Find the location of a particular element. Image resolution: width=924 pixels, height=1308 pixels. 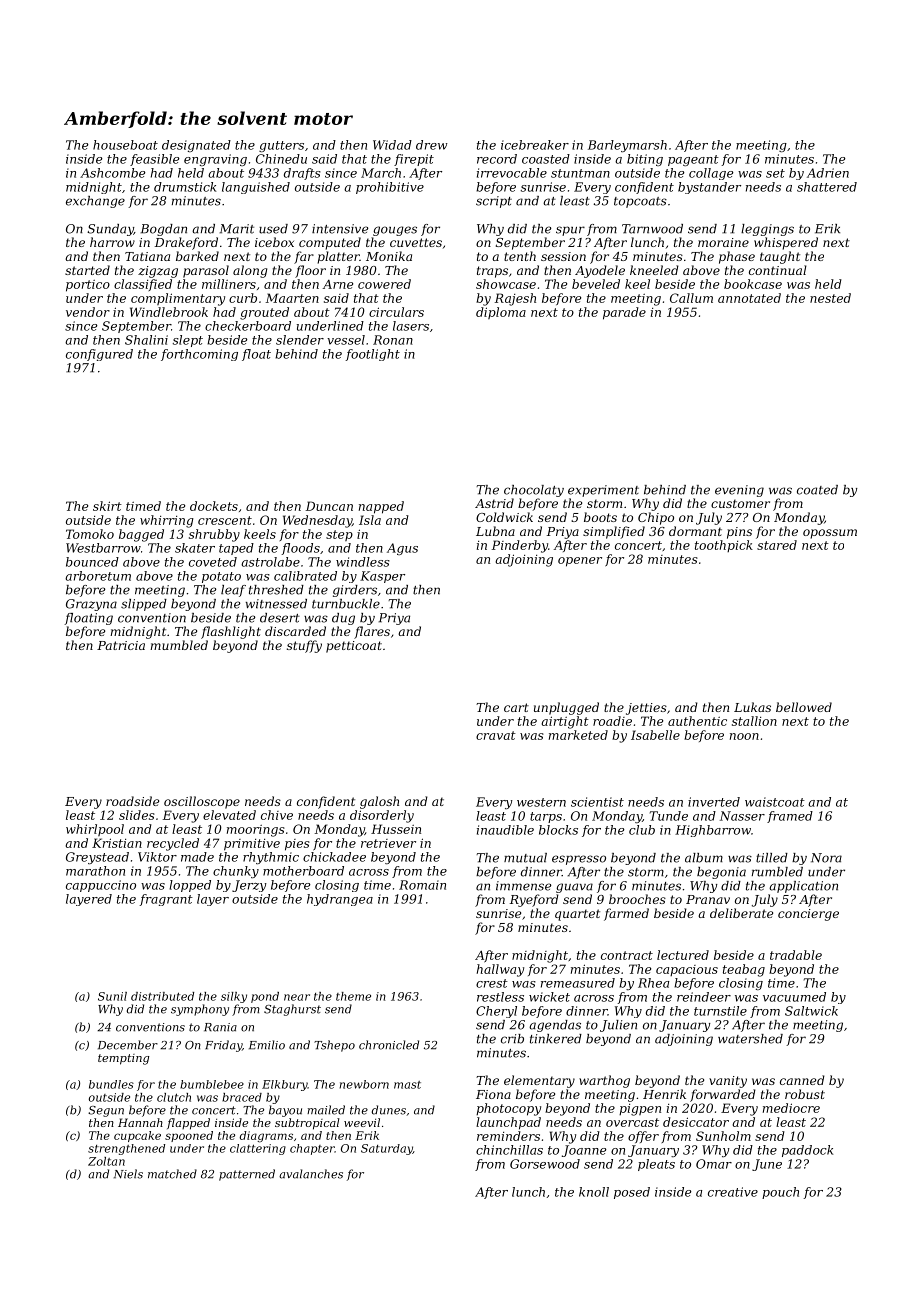

Ashcombe is located at coordinates (113, 173).
